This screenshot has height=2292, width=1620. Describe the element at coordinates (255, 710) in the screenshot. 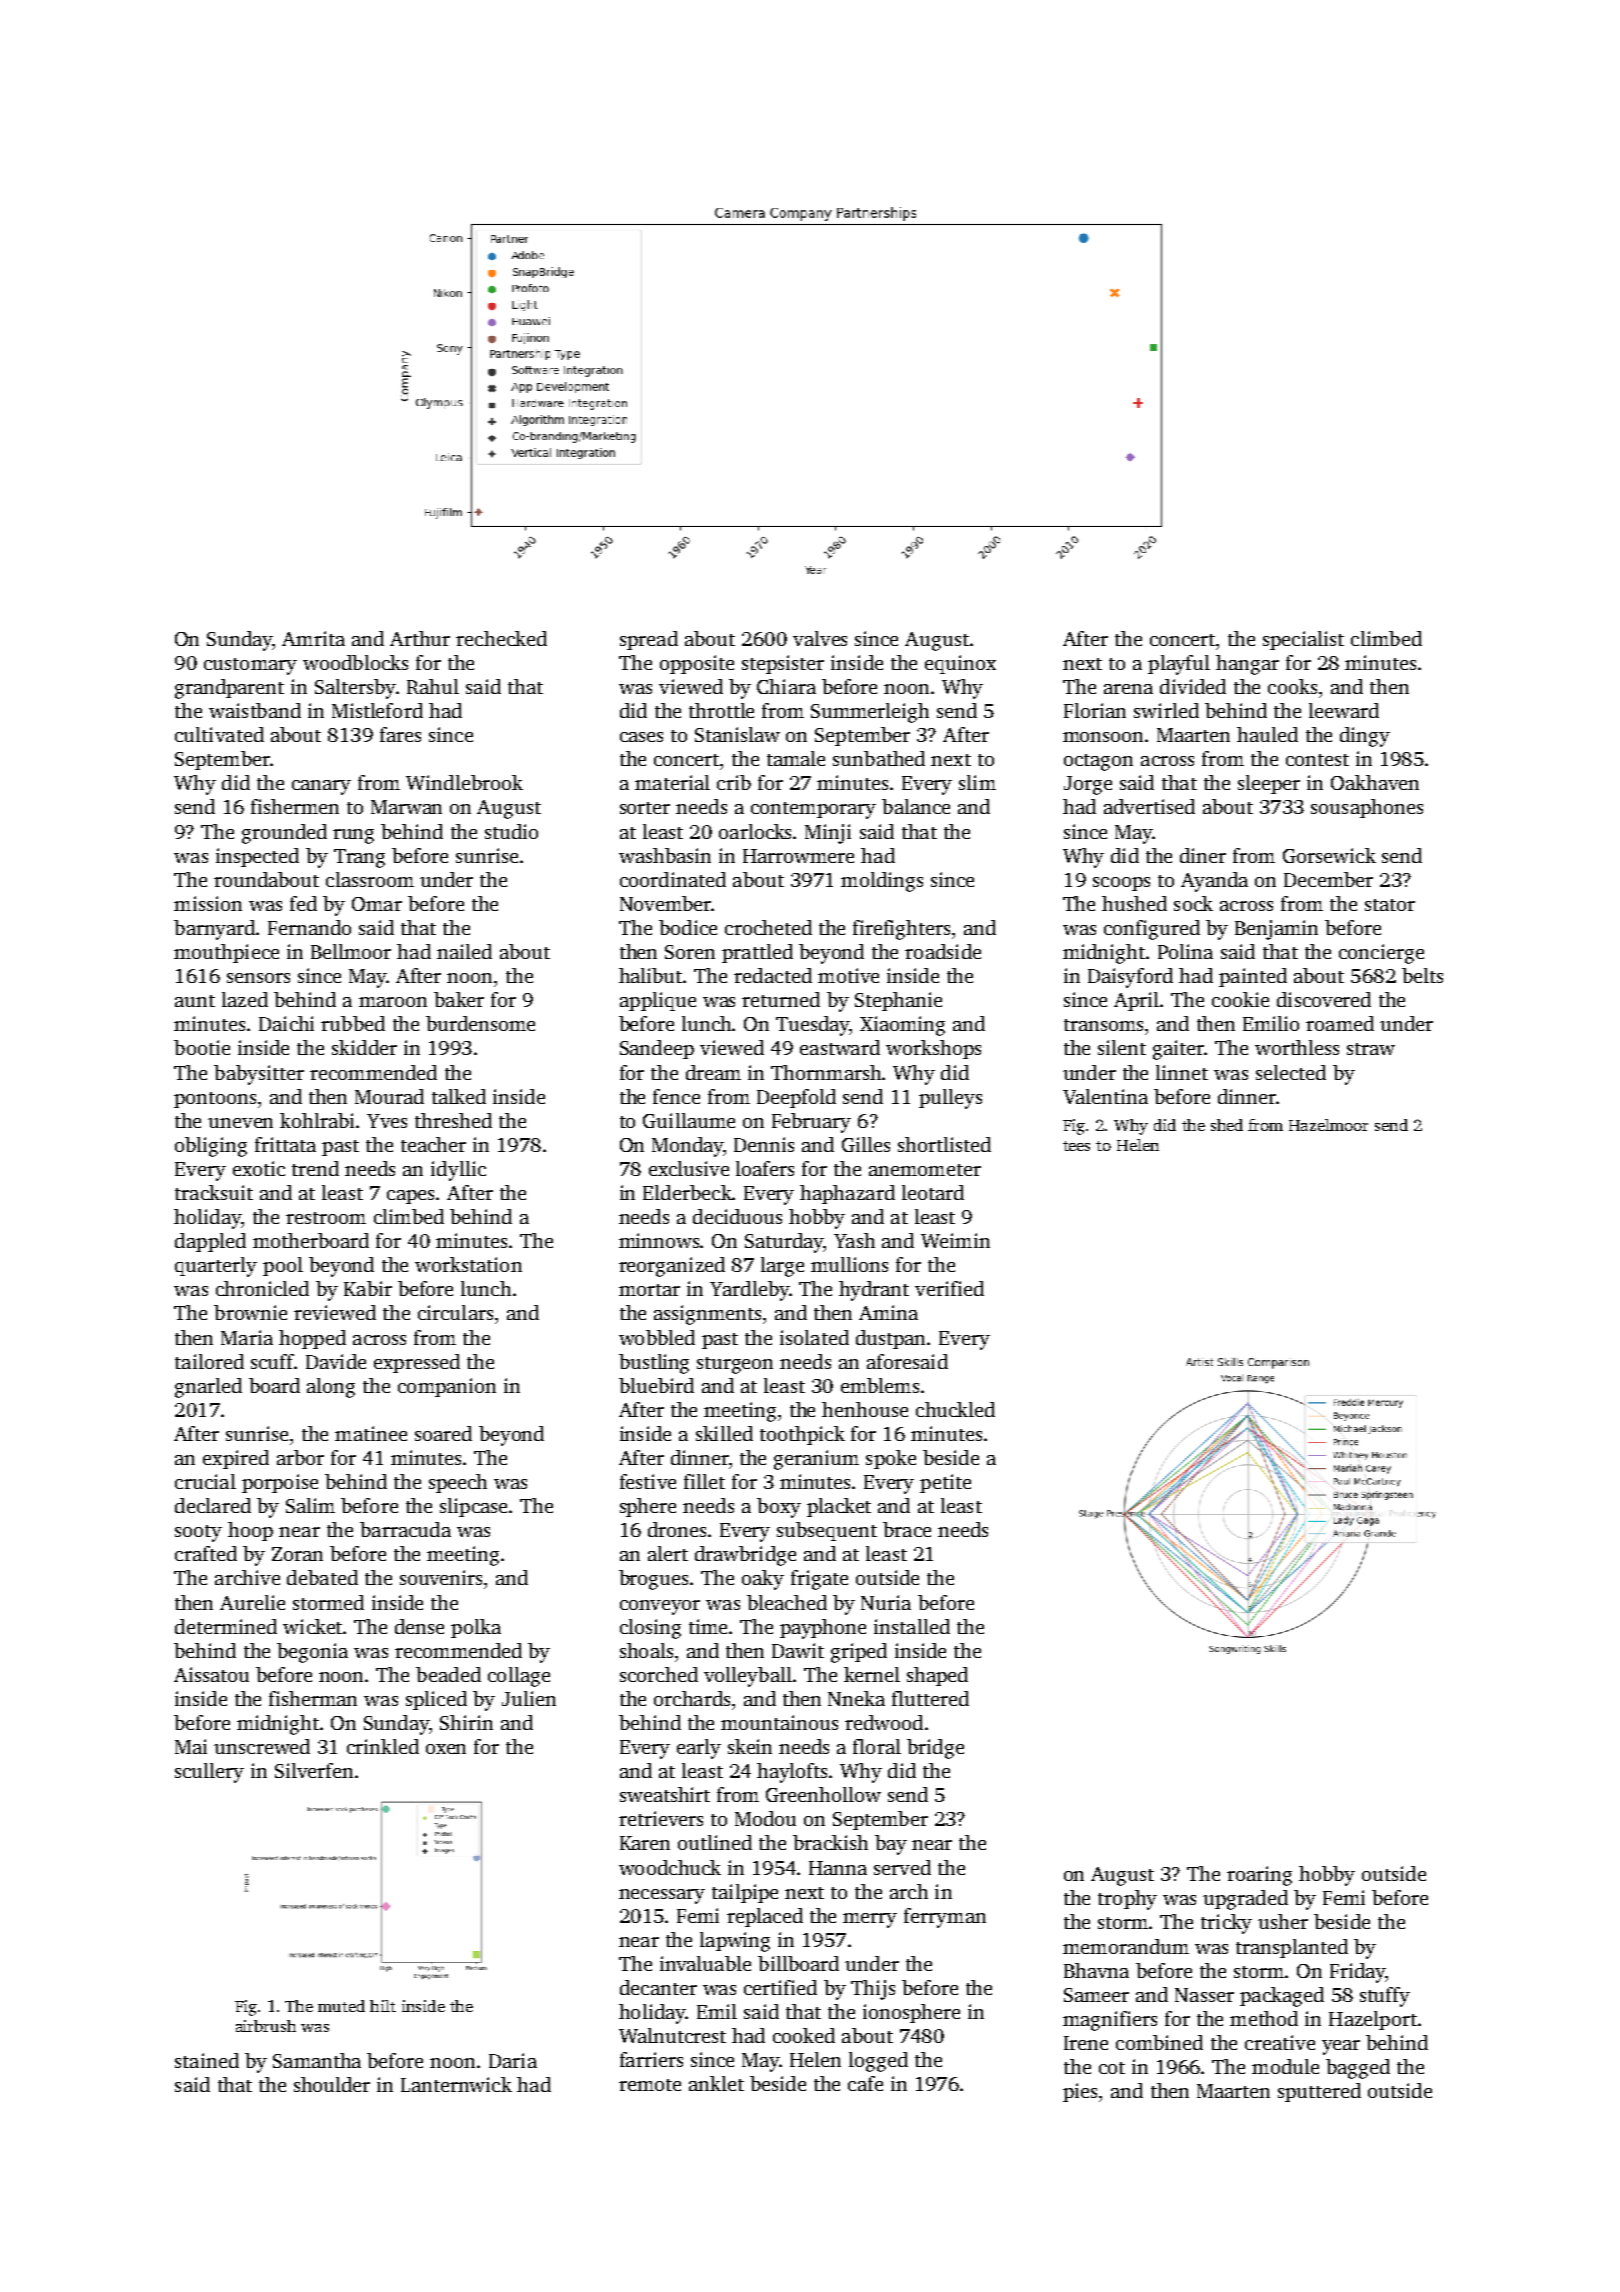

I see `waistband` at that location.
